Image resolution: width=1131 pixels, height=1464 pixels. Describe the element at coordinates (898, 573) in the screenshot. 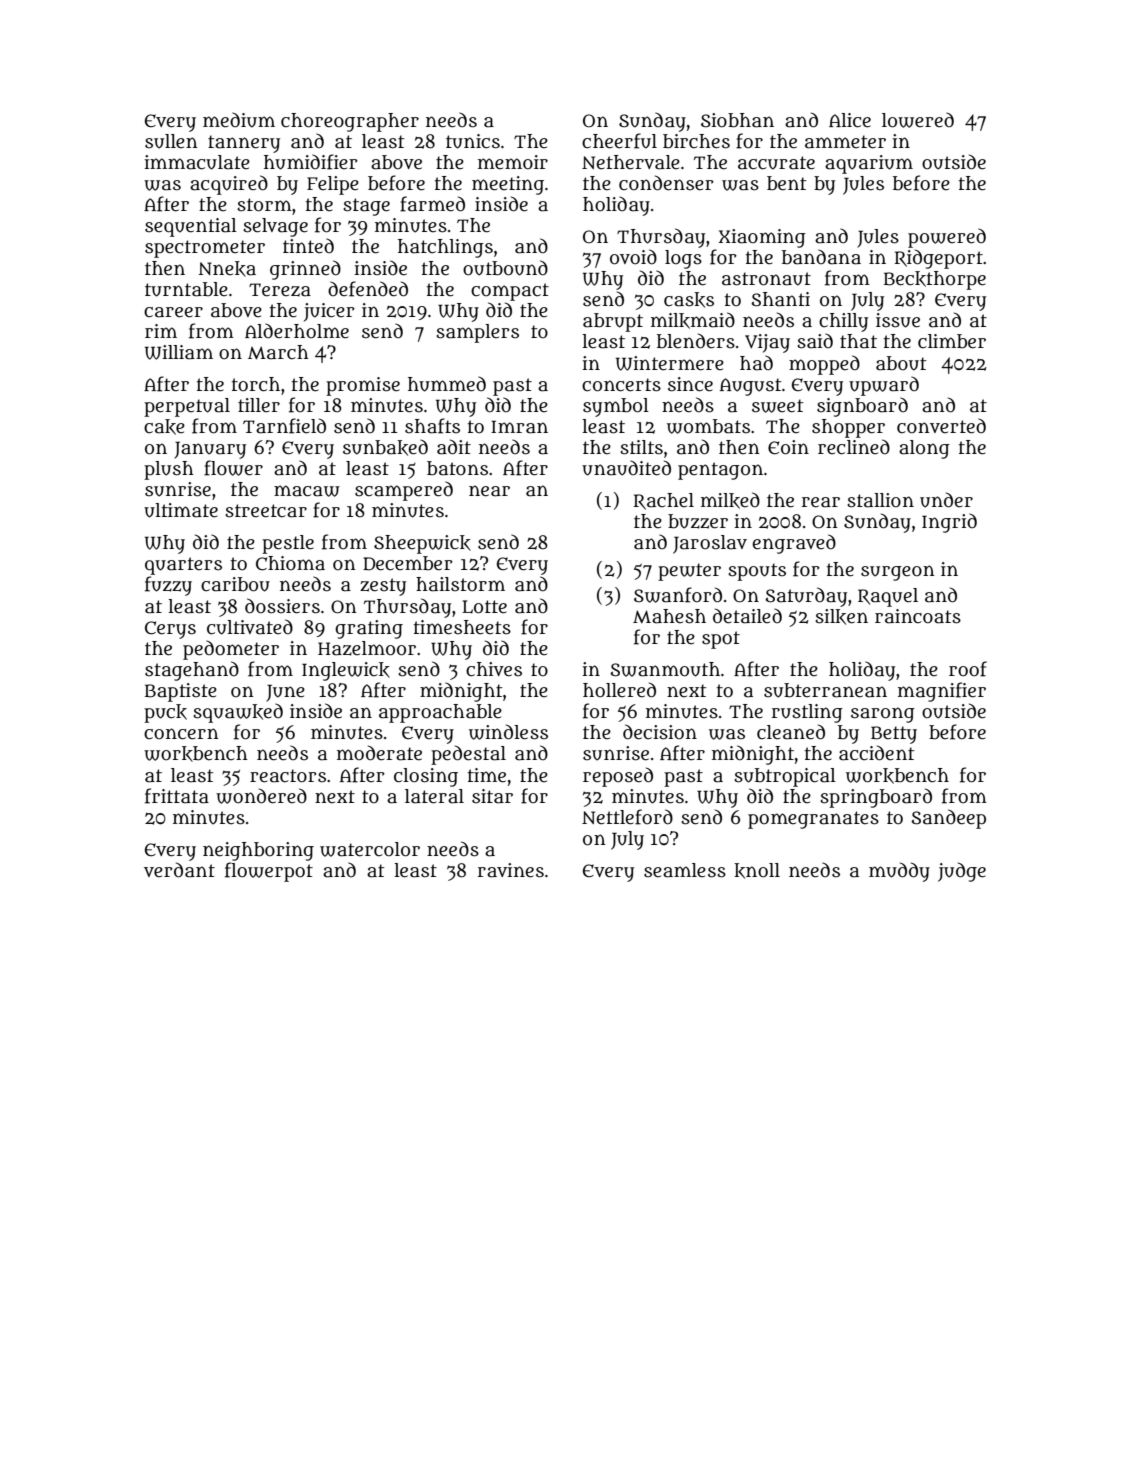

I see `surgeon` at that location.
